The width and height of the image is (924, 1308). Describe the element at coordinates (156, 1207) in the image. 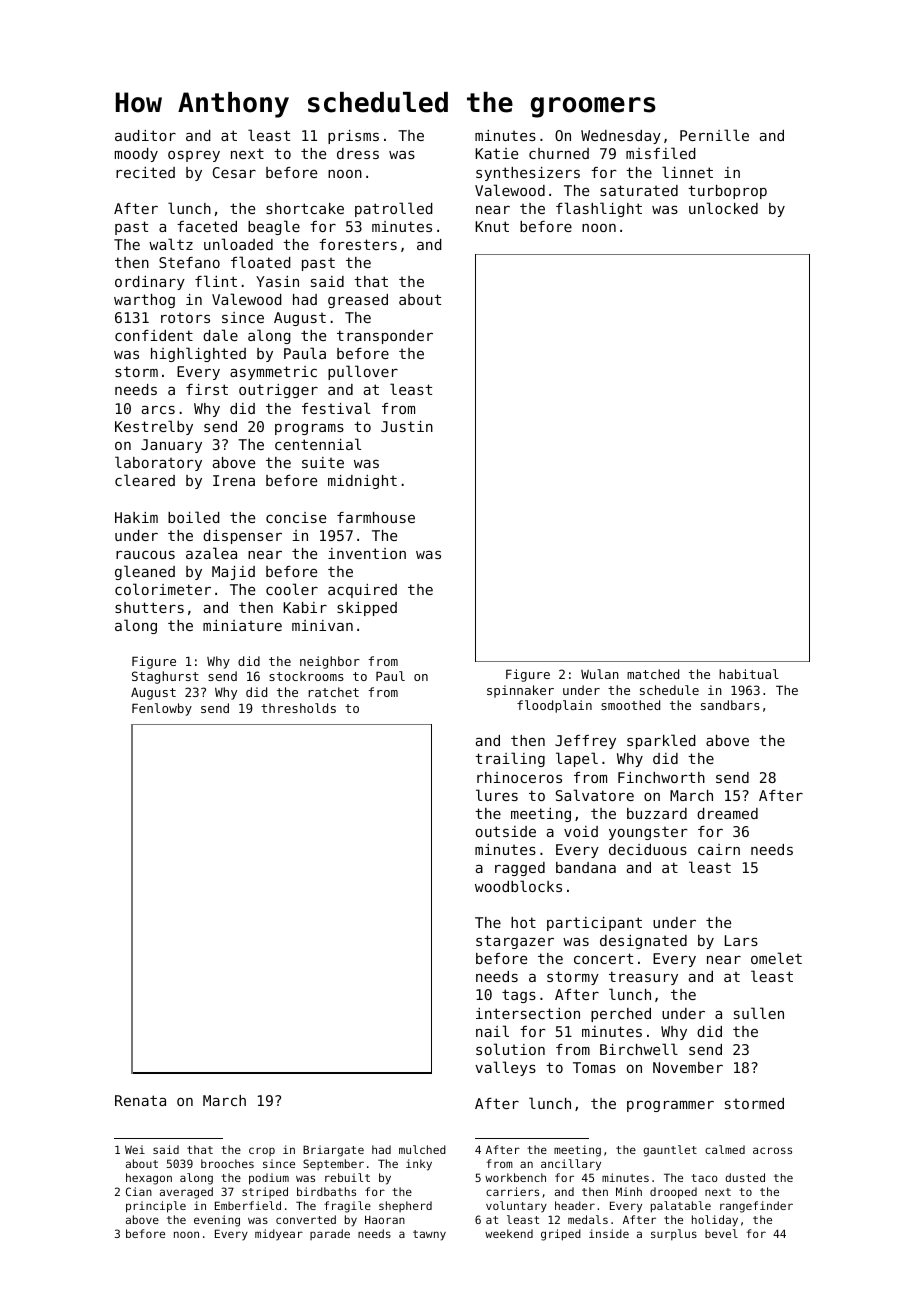

I see `principle` at that location.
